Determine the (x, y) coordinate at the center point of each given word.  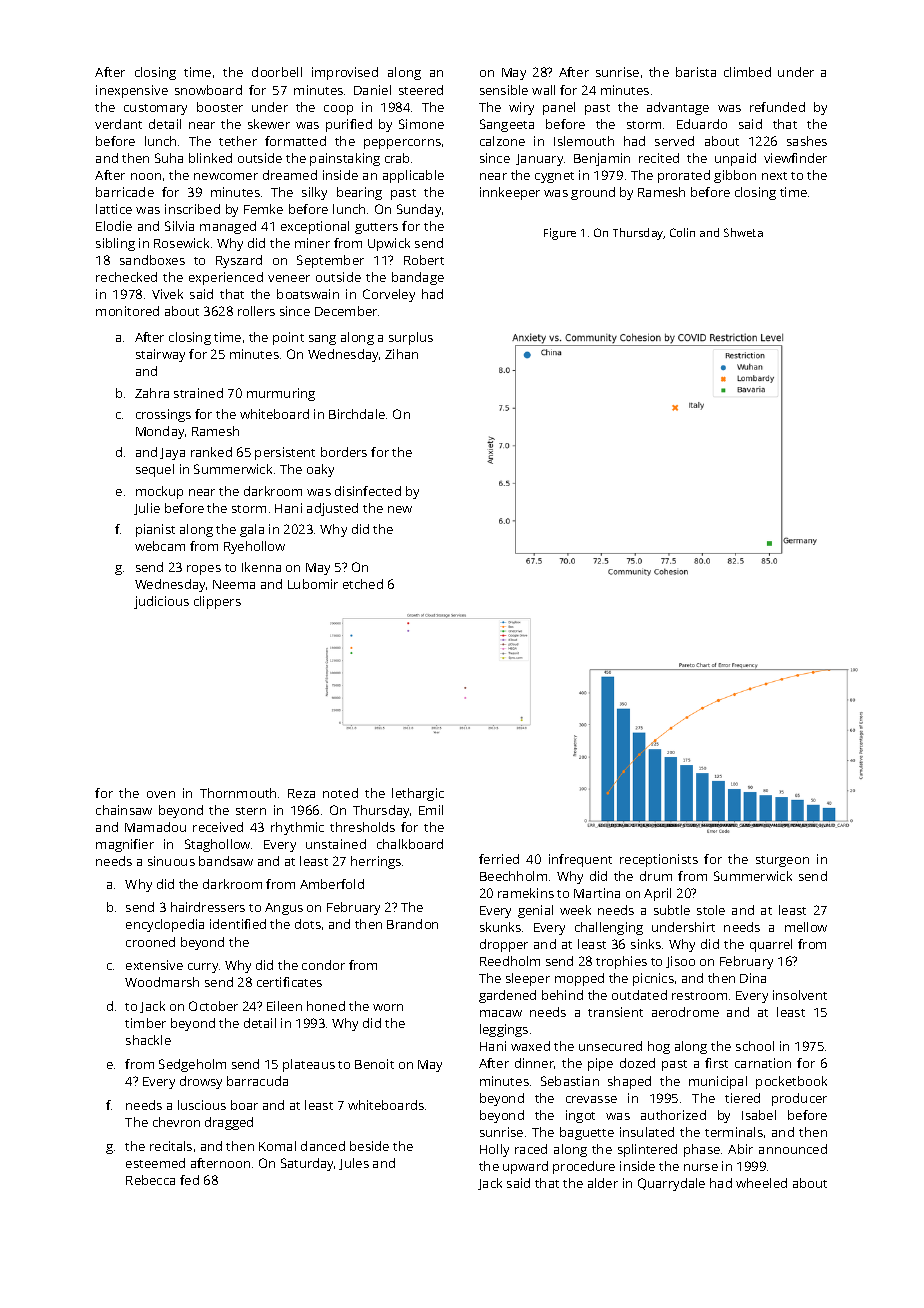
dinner (535, 1063)
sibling (115, 244)
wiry (521, 108)
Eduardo (702, 124)
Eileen (284, 1006)
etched (363, 584)
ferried (499, 859)
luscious (202, 1105)
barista (696, 72)
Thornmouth (238, 793)
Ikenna (261, 567)
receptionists (659, 860)
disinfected (368, 491)
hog (659, 1047)
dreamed (290, 175)
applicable (413, 176)
